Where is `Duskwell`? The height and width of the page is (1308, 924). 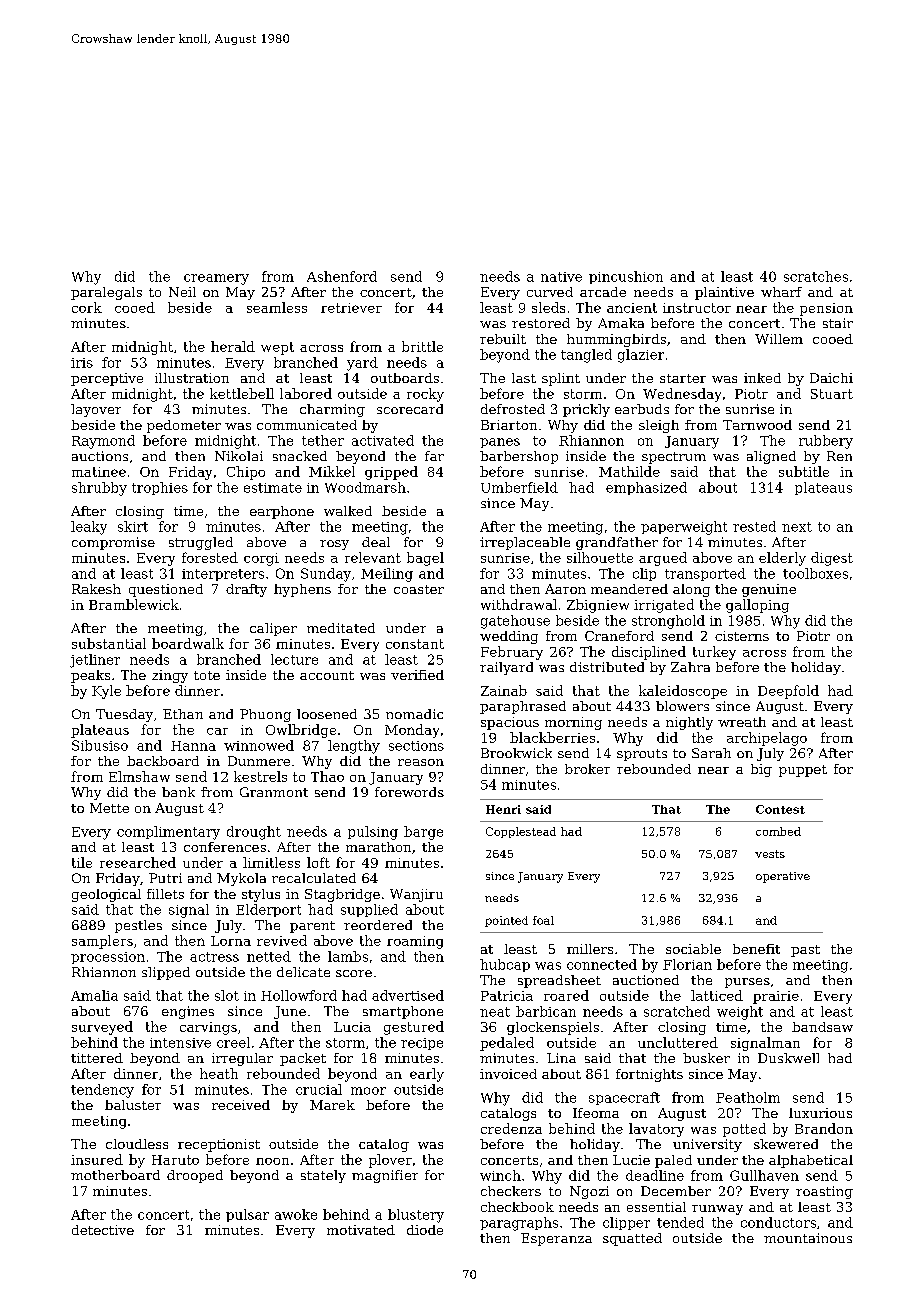
Duskwell is located at coordinates (788, 1058).
